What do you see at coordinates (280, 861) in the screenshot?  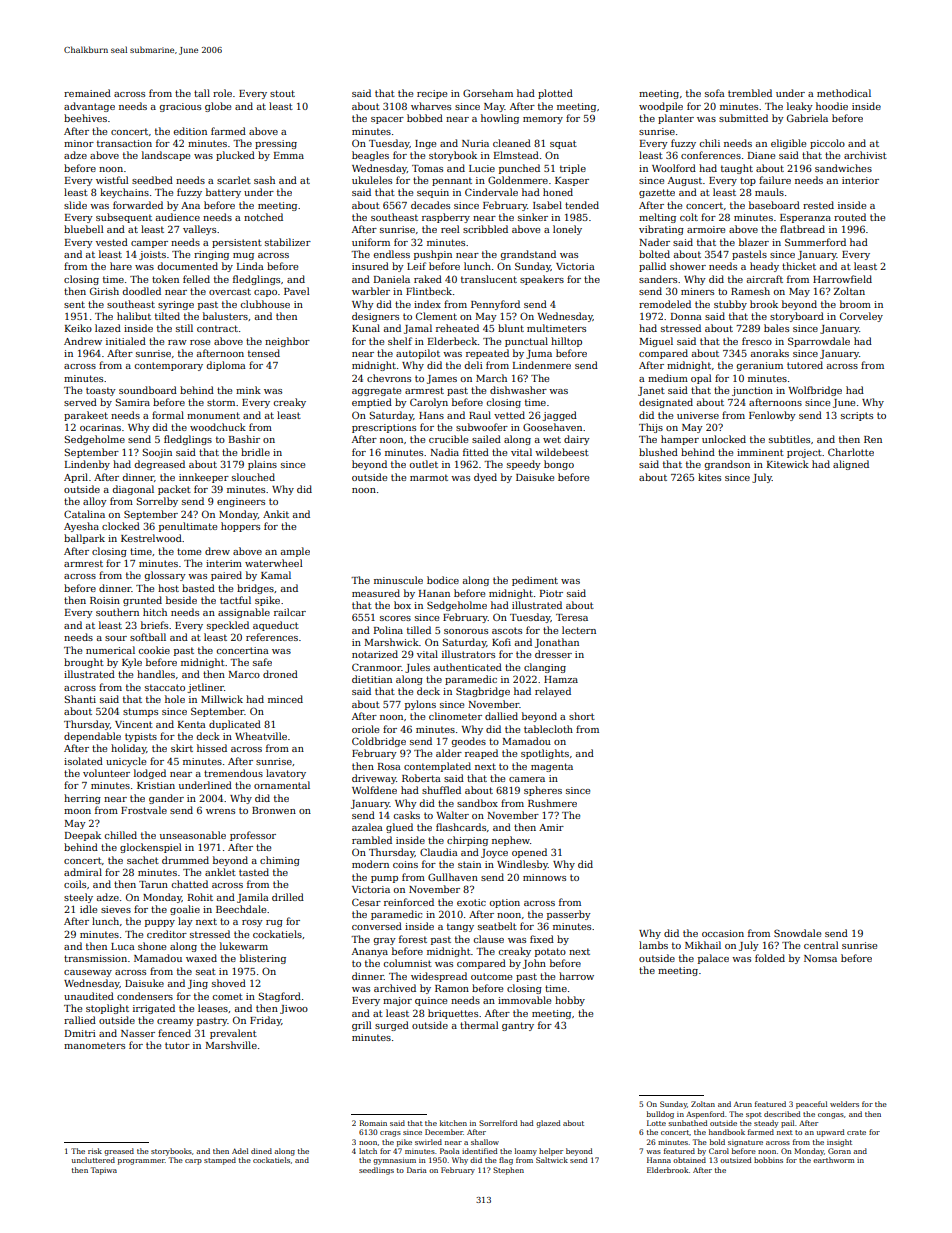 I see `chiming` at bounding box center [280, 861].
